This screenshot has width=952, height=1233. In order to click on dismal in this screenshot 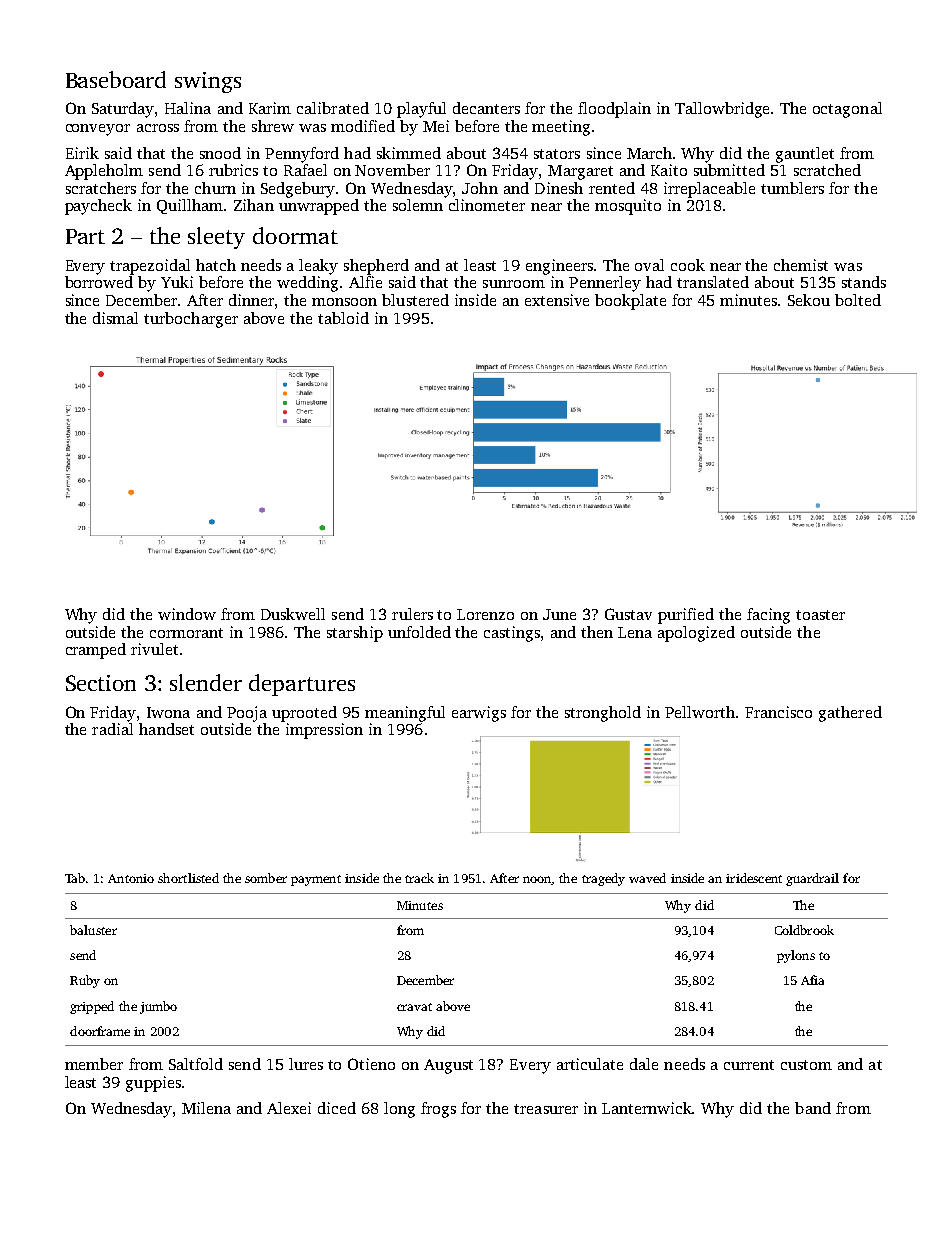, I will do `click(115, 318)`.
